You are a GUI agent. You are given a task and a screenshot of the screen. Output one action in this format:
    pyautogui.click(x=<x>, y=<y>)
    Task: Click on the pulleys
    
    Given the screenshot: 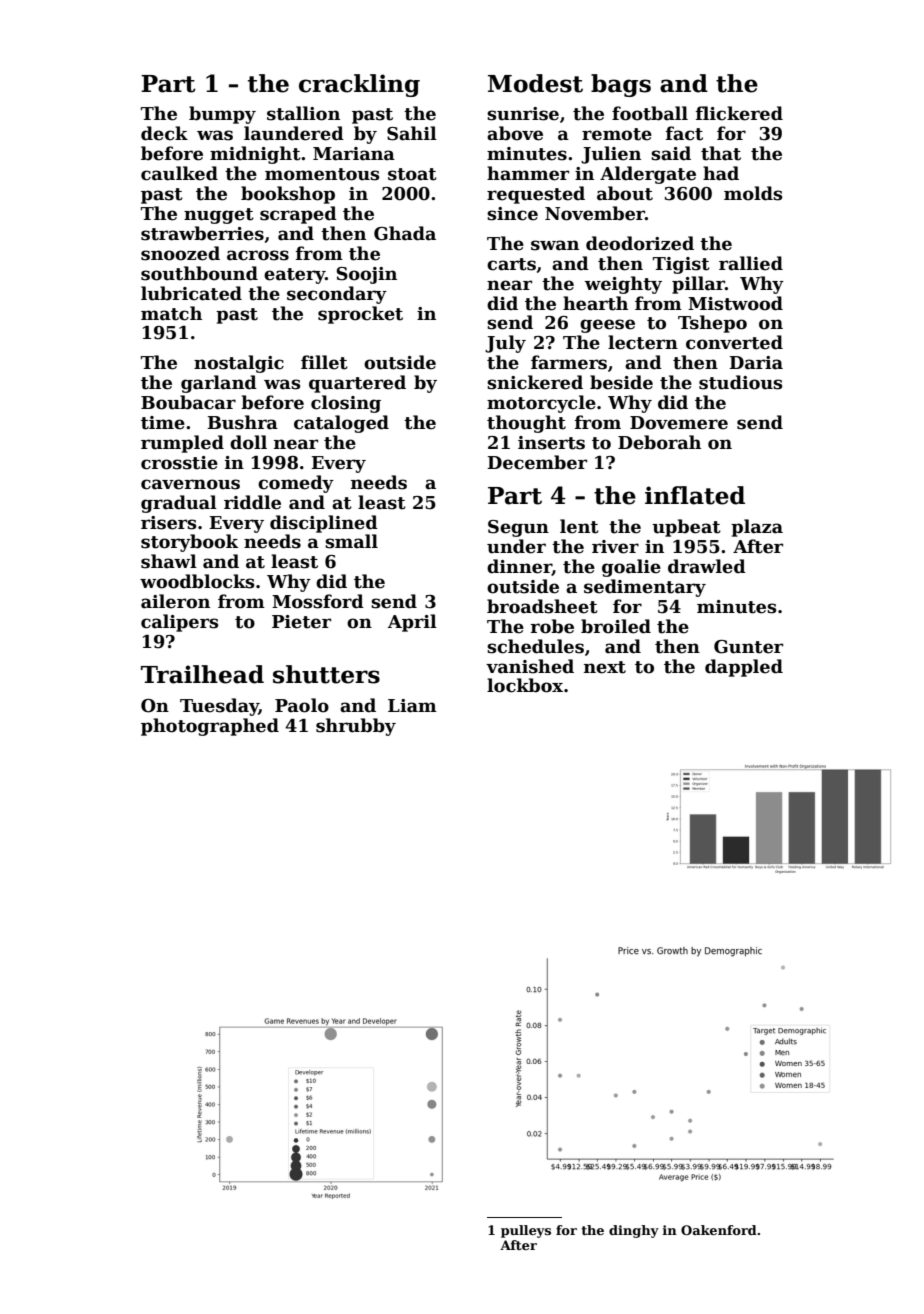 What is the action you would take?
    pyautogui.click(x=526, y=1231)
